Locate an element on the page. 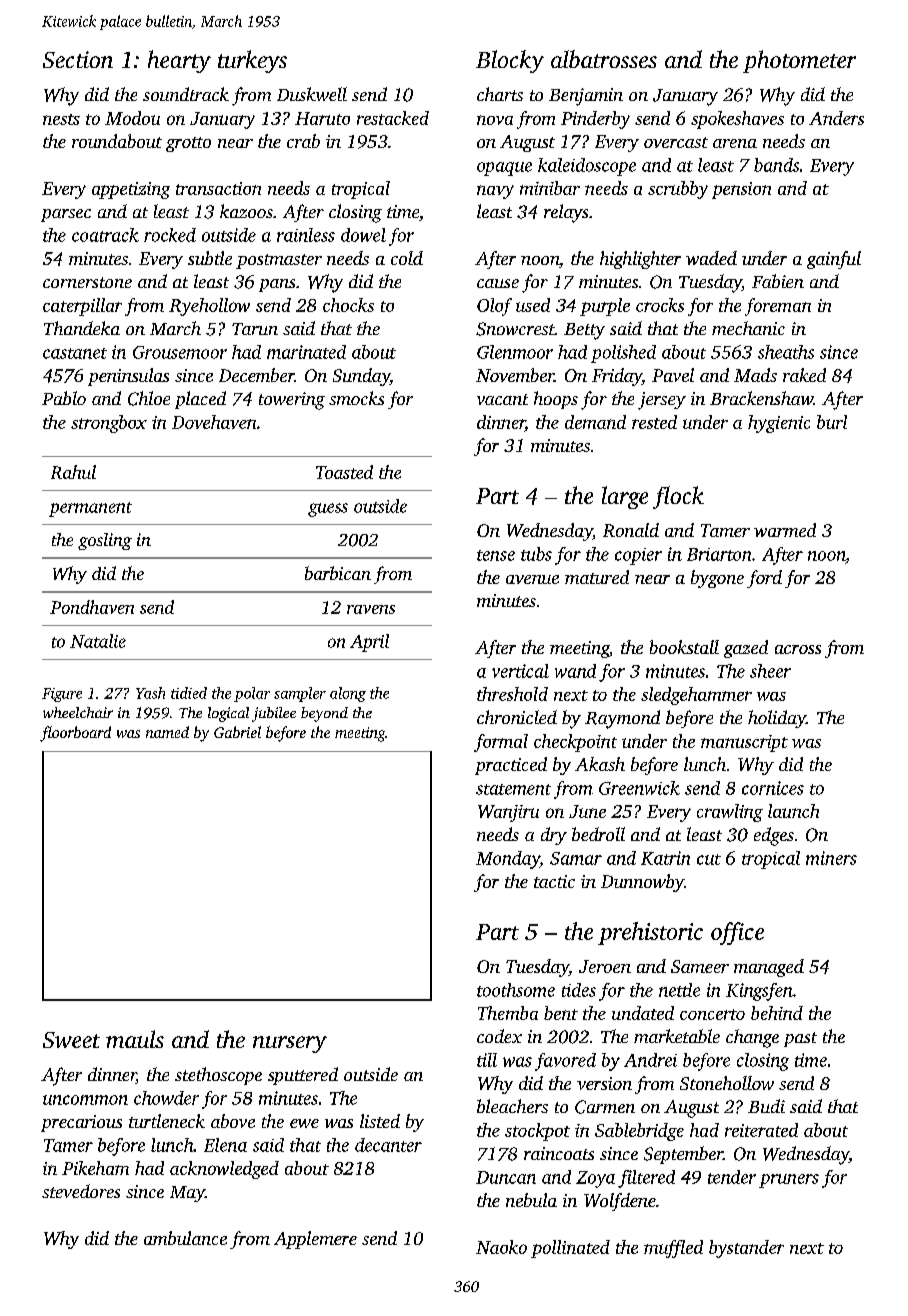 This page has height=1316, width=908. kaleidoscope is located at coordinates (587, 167).
